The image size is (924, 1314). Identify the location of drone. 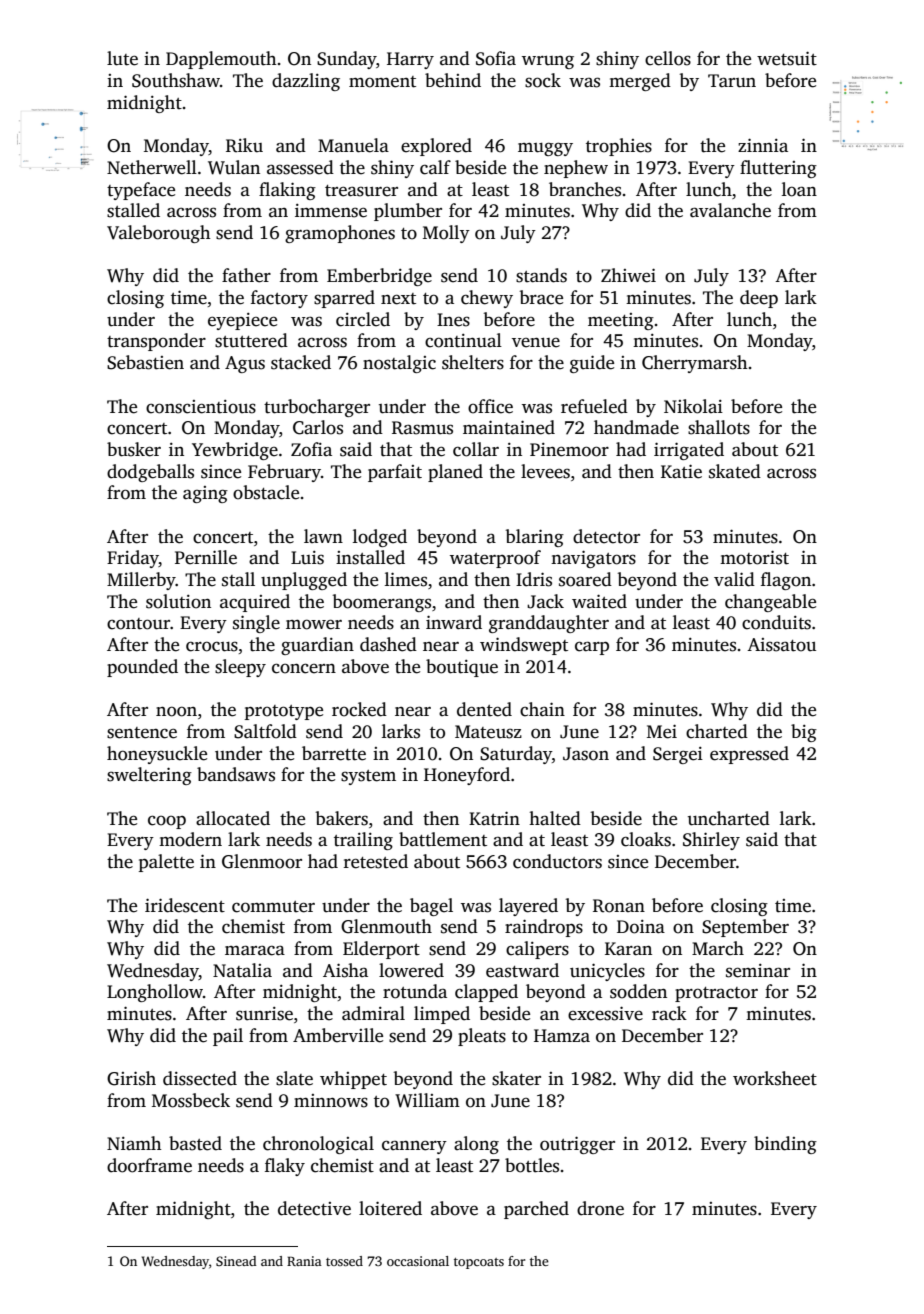
(600, 1208).
